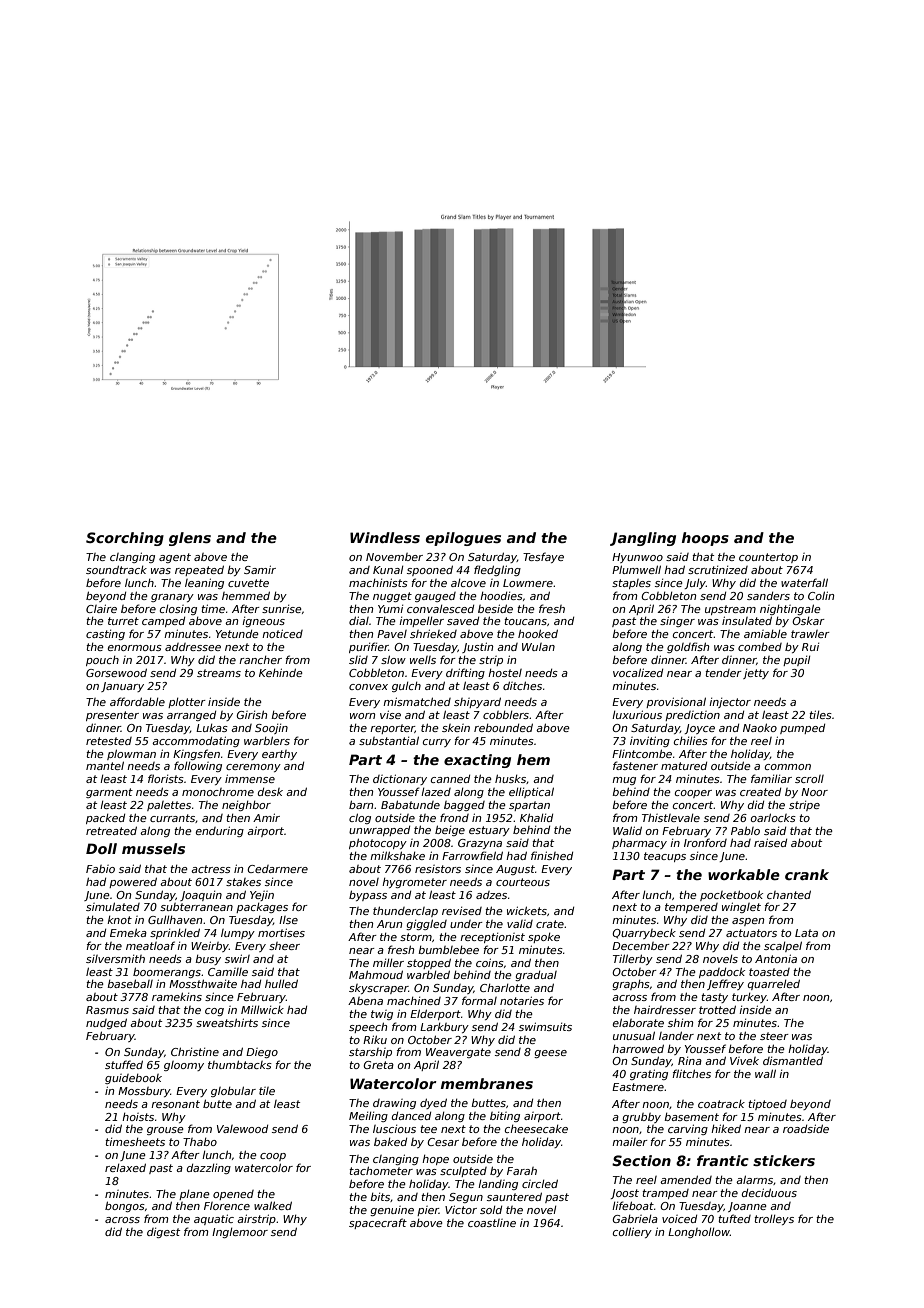  Describe the element at coordinates (111, 830) in the page. I see `retreated` at that location.
